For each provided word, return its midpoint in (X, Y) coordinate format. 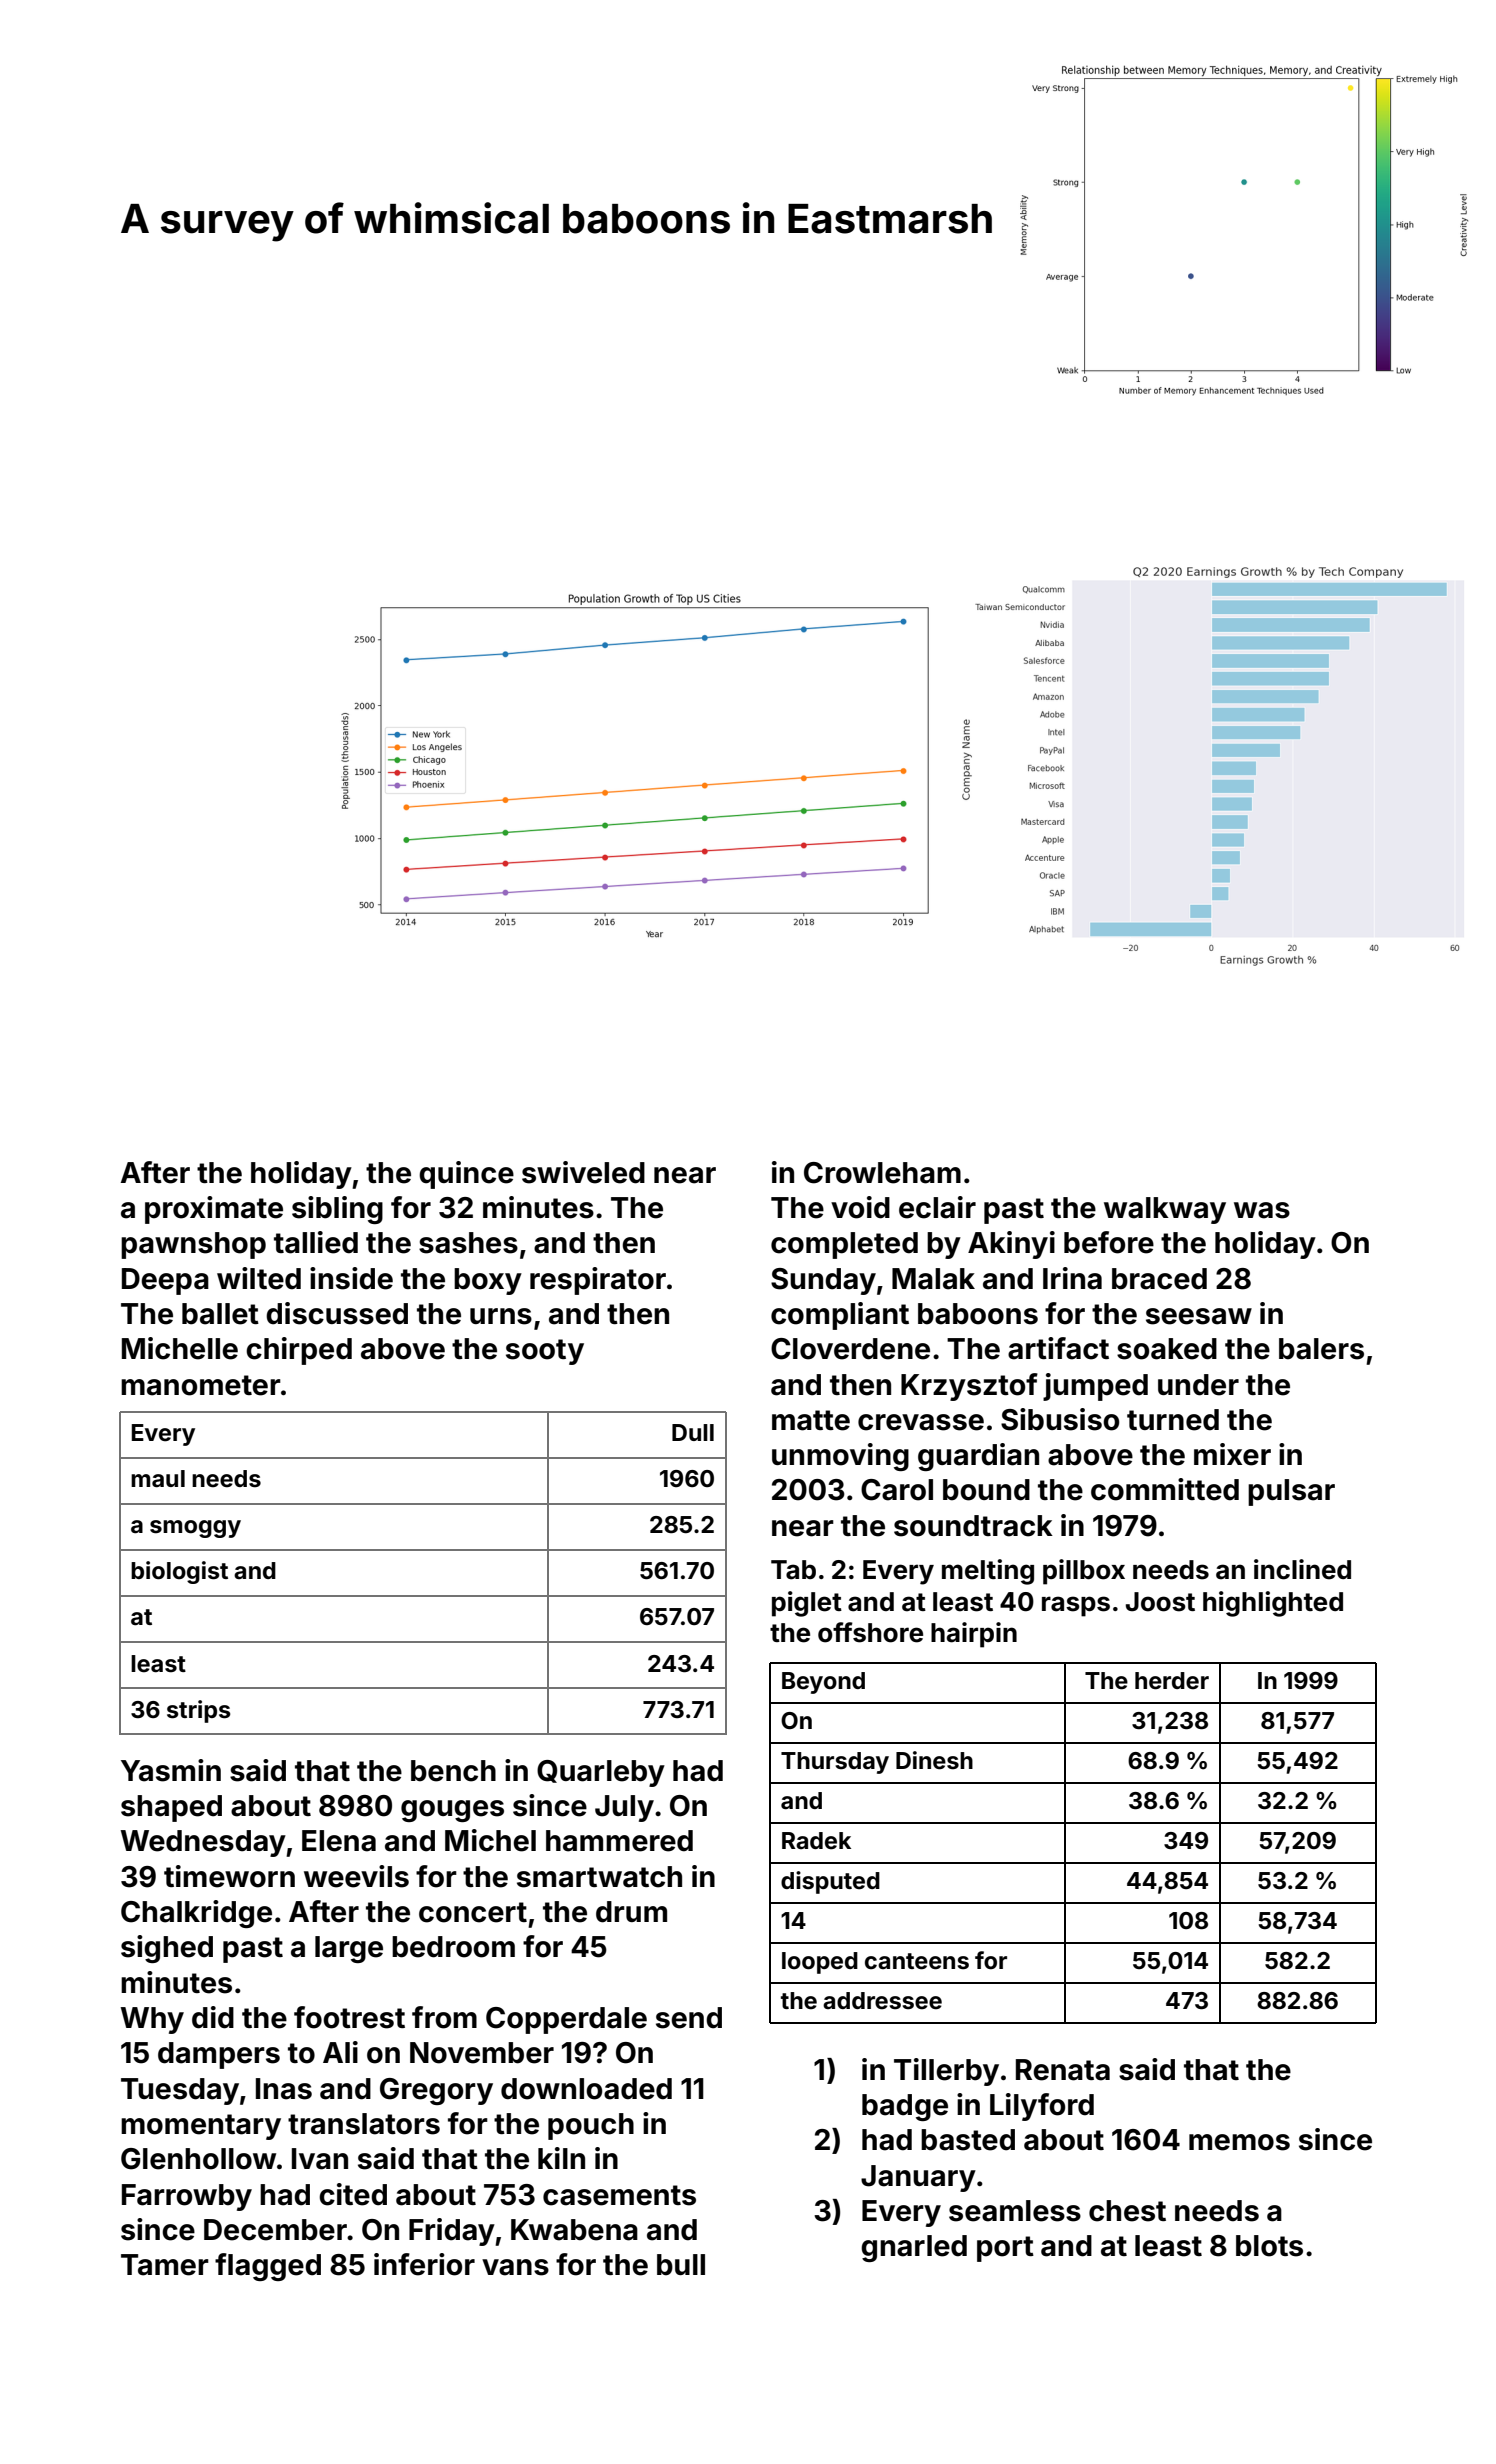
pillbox (1084, 1572)
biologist (179, 1572)
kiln (561, 2158)
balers (1321, 1349)
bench (453, 1771)
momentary (201, 2127)
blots (1269, 2246)
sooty (545, 1352)
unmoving (840, 1457)
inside (351, 1278)
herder (1172, 1681)
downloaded (586, 2089)
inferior (424, 2264)
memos (1239, 2142)
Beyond (823, 1683)
